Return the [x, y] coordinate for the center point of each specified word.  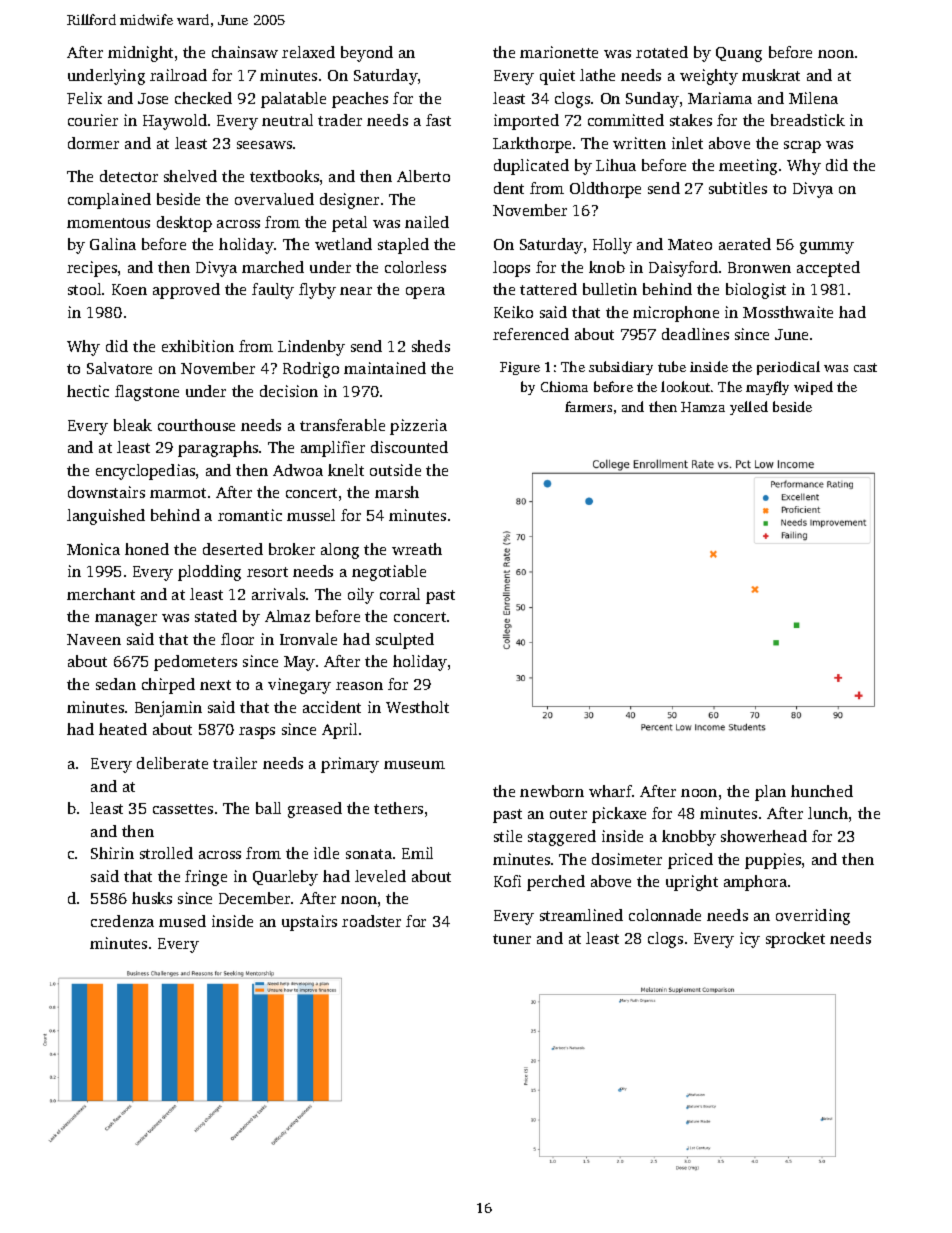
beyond [367, 54]
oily [361, 596]
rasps [257, 733]
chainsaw [245, 52]
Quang [739, 54]
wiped [813, 388]
